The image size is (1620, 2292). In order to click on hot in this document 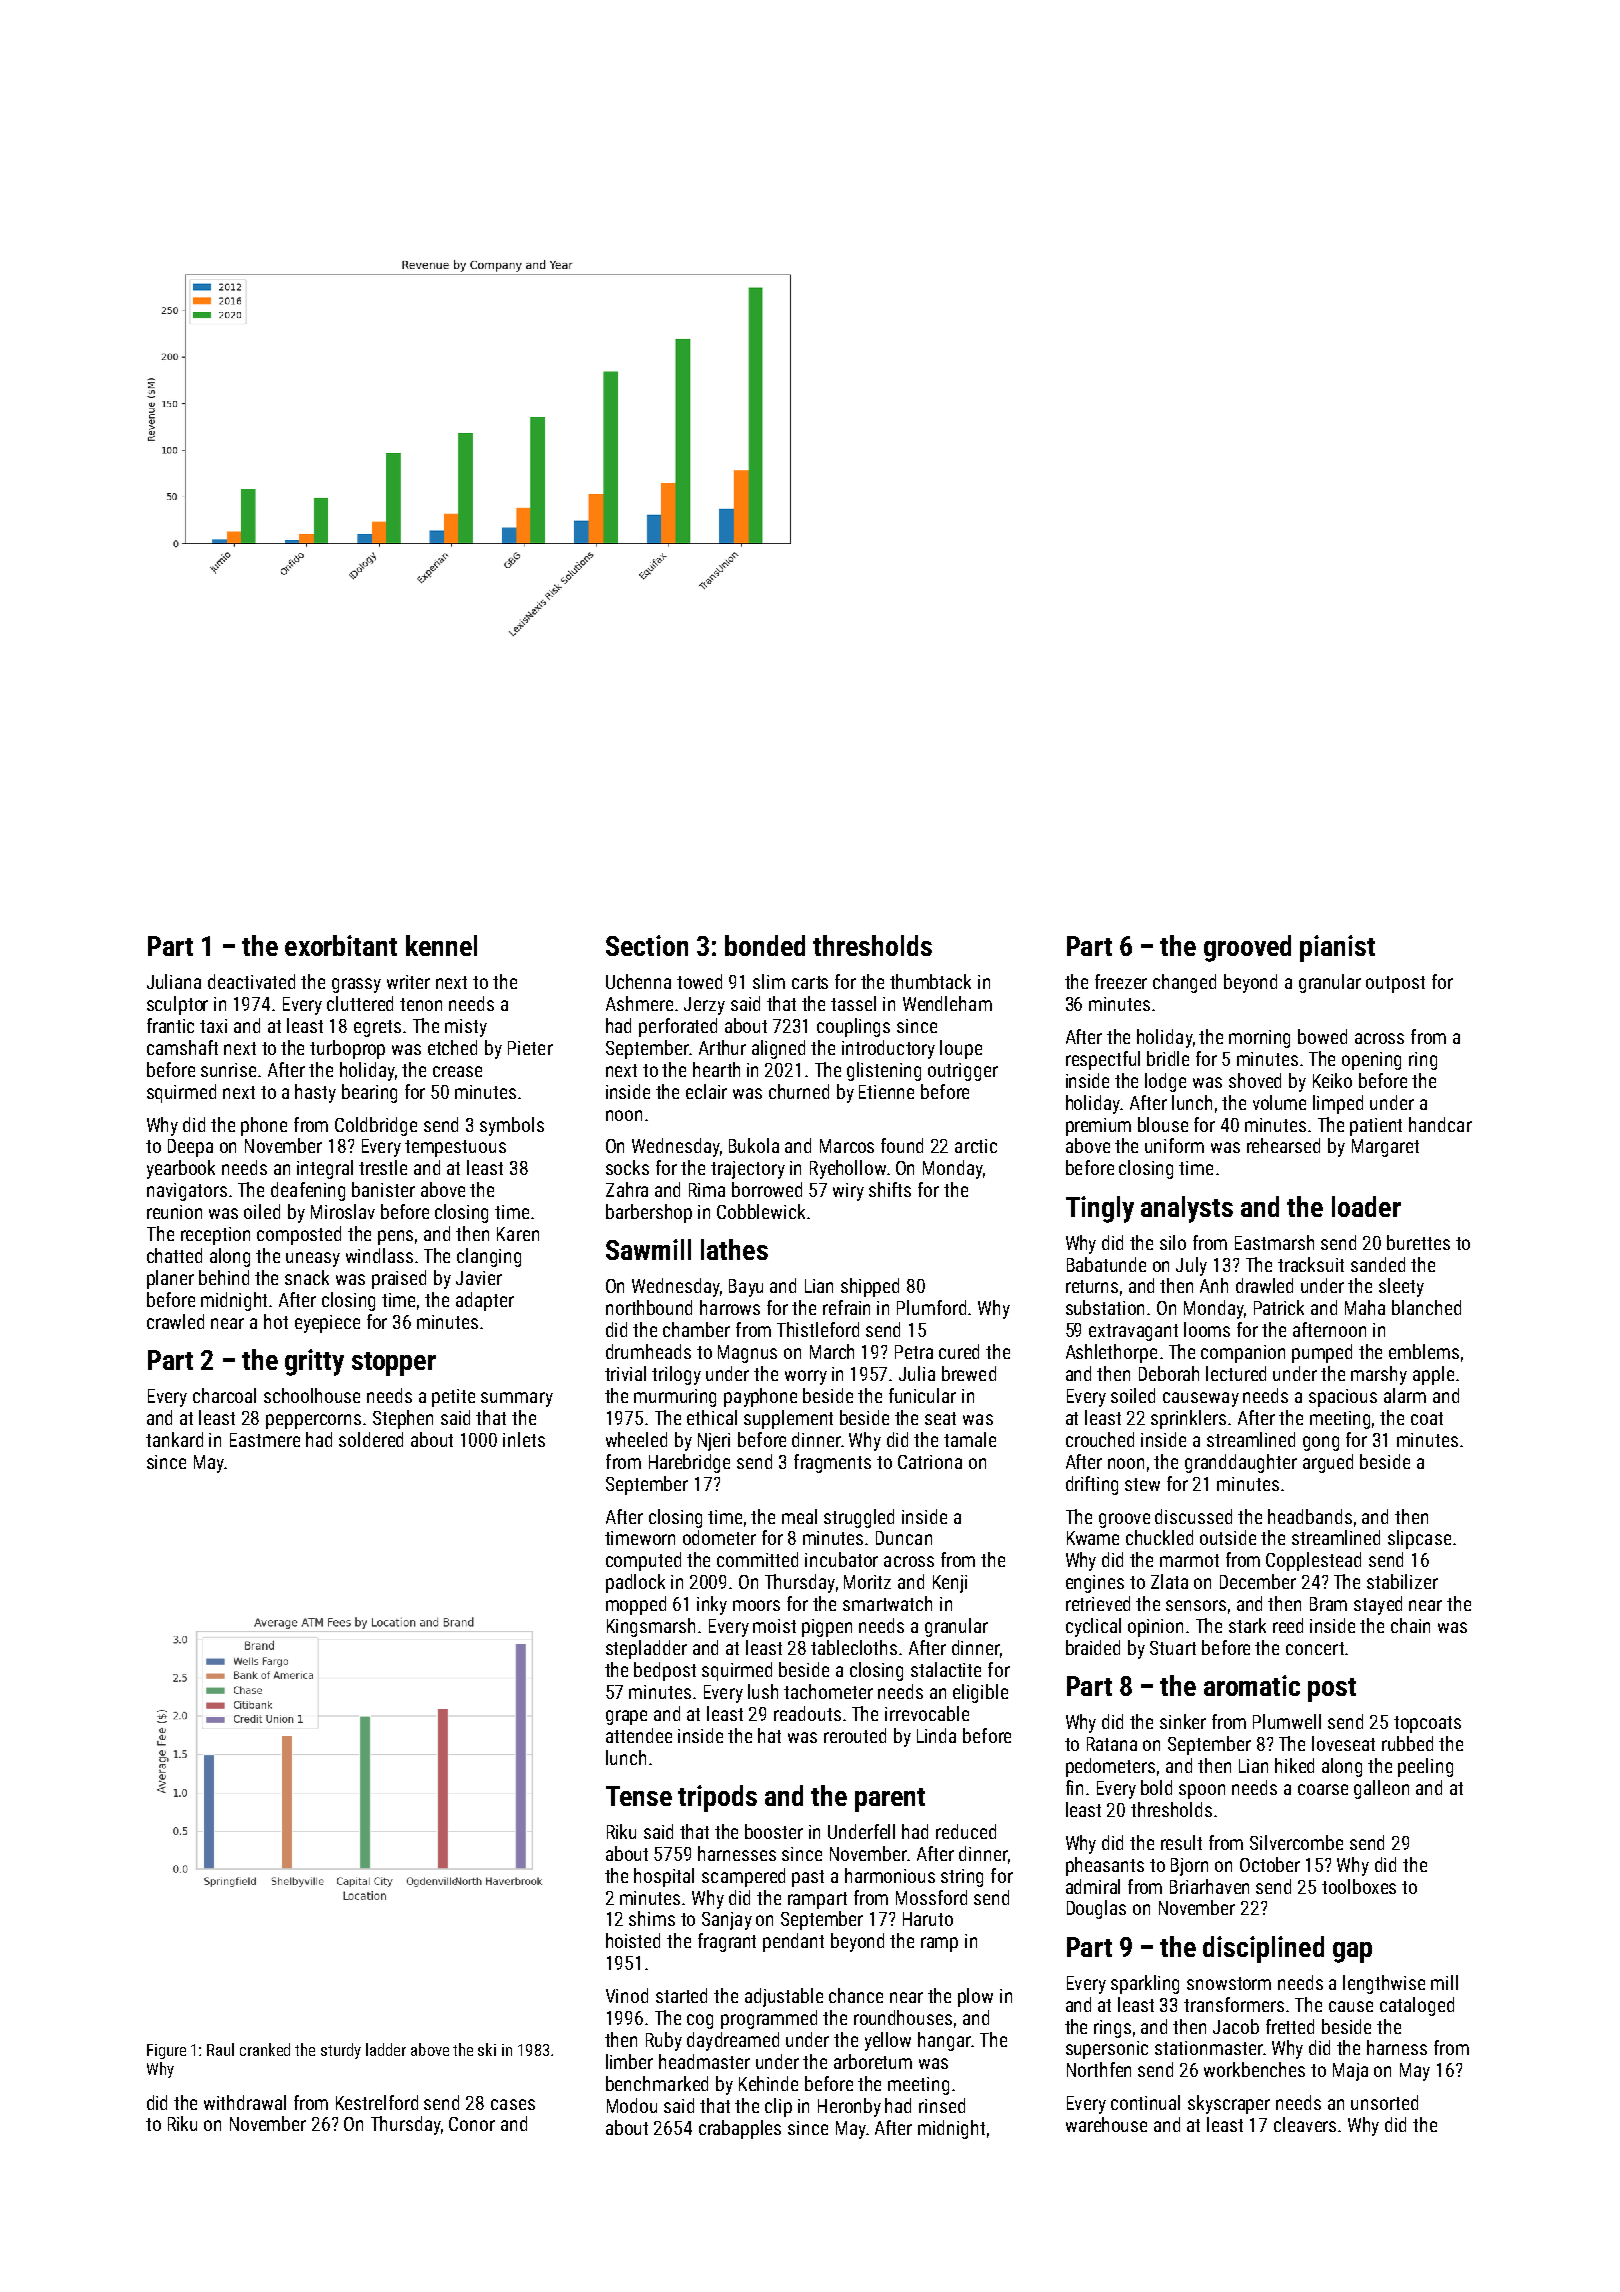, I will do `click(276, 1321)`.
